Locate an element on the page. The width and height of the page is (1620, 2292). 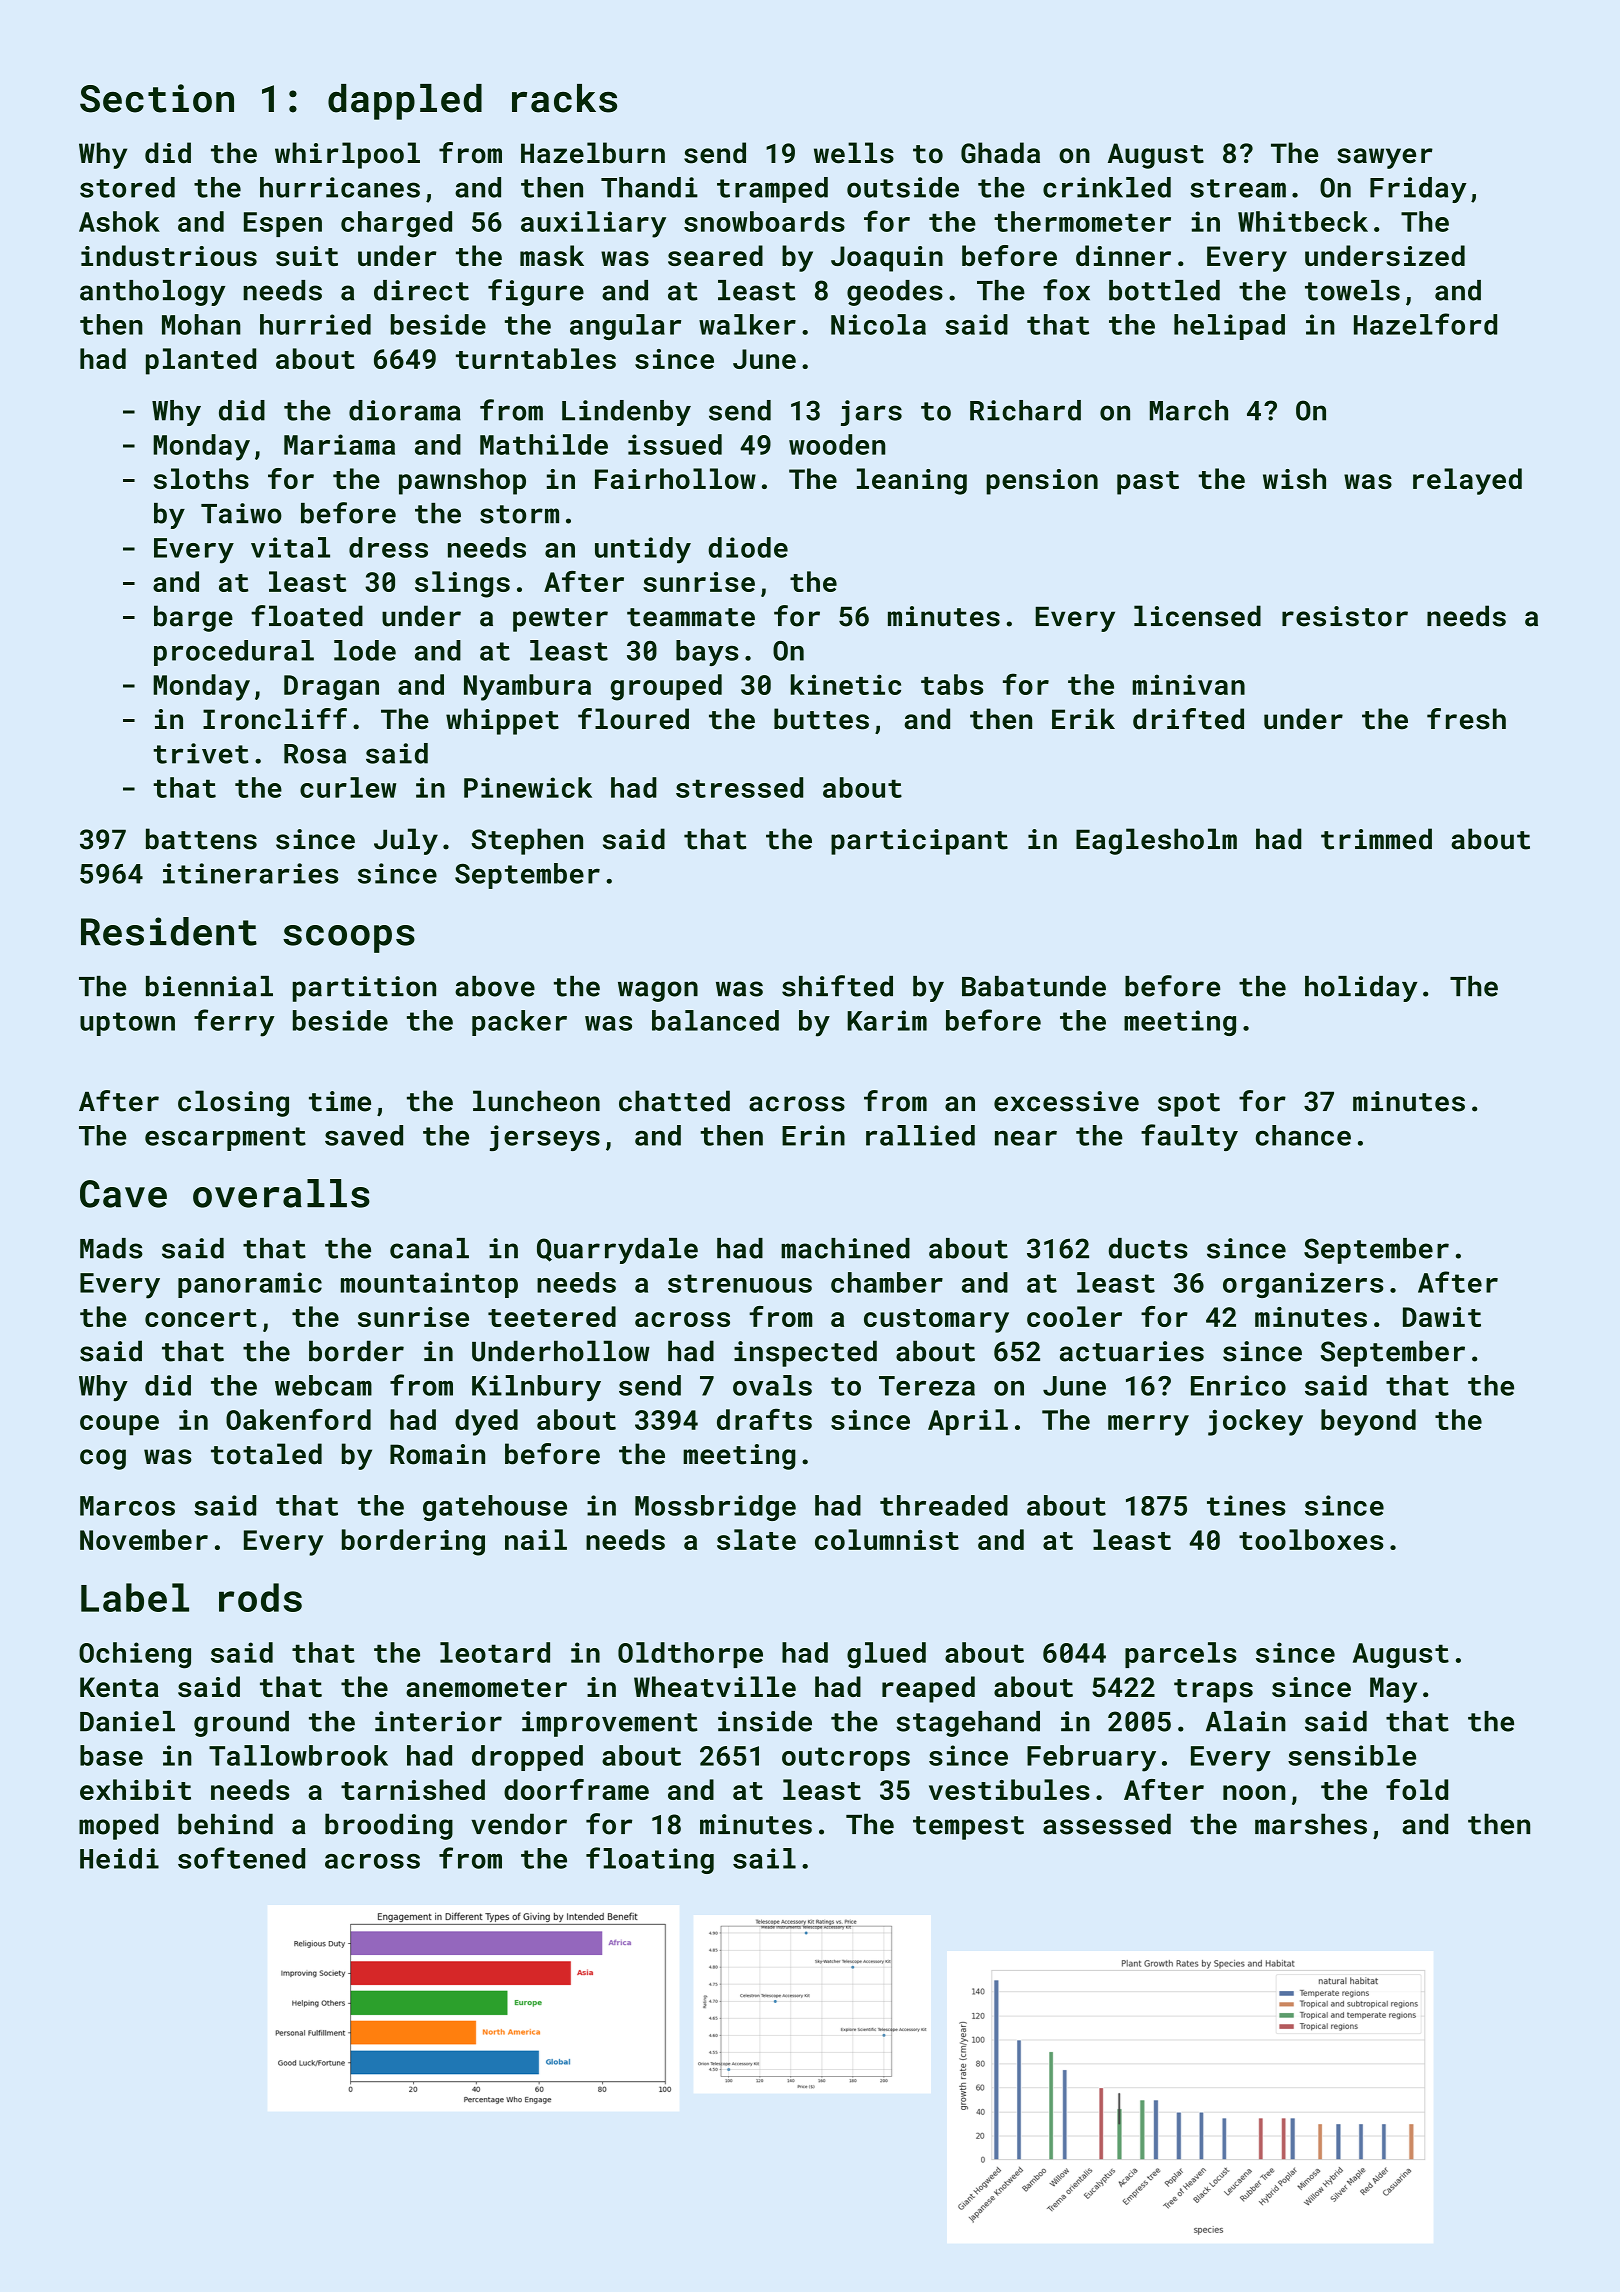
tramped is located at coordinates (772, 190).
